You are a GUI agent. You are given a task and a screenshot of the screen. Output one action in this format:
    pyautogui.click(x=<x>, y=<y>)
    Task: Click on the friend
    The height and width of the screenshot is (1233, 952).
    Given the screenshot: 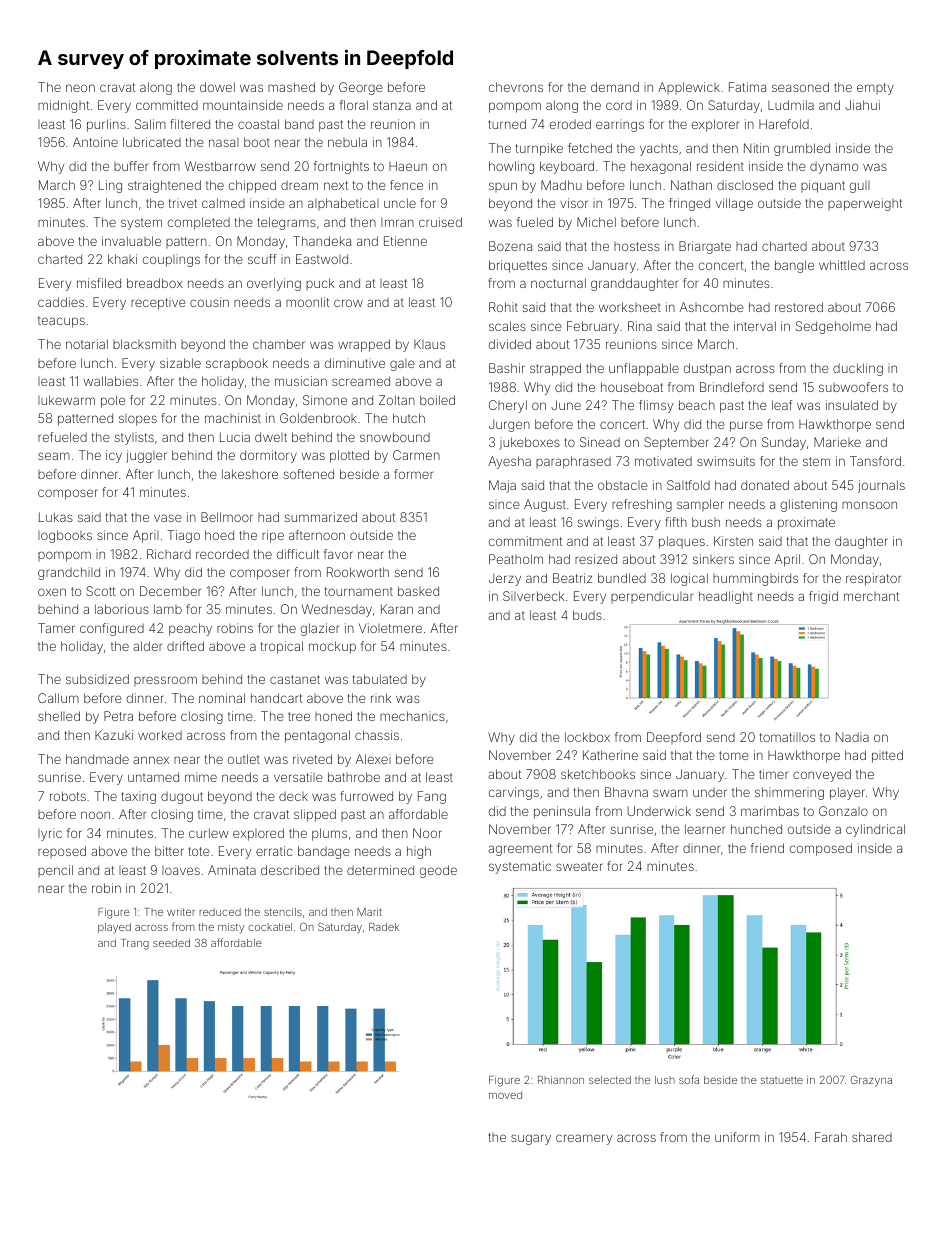 What is the action you would take?
    pyautogui.click(x=767, y=848)
